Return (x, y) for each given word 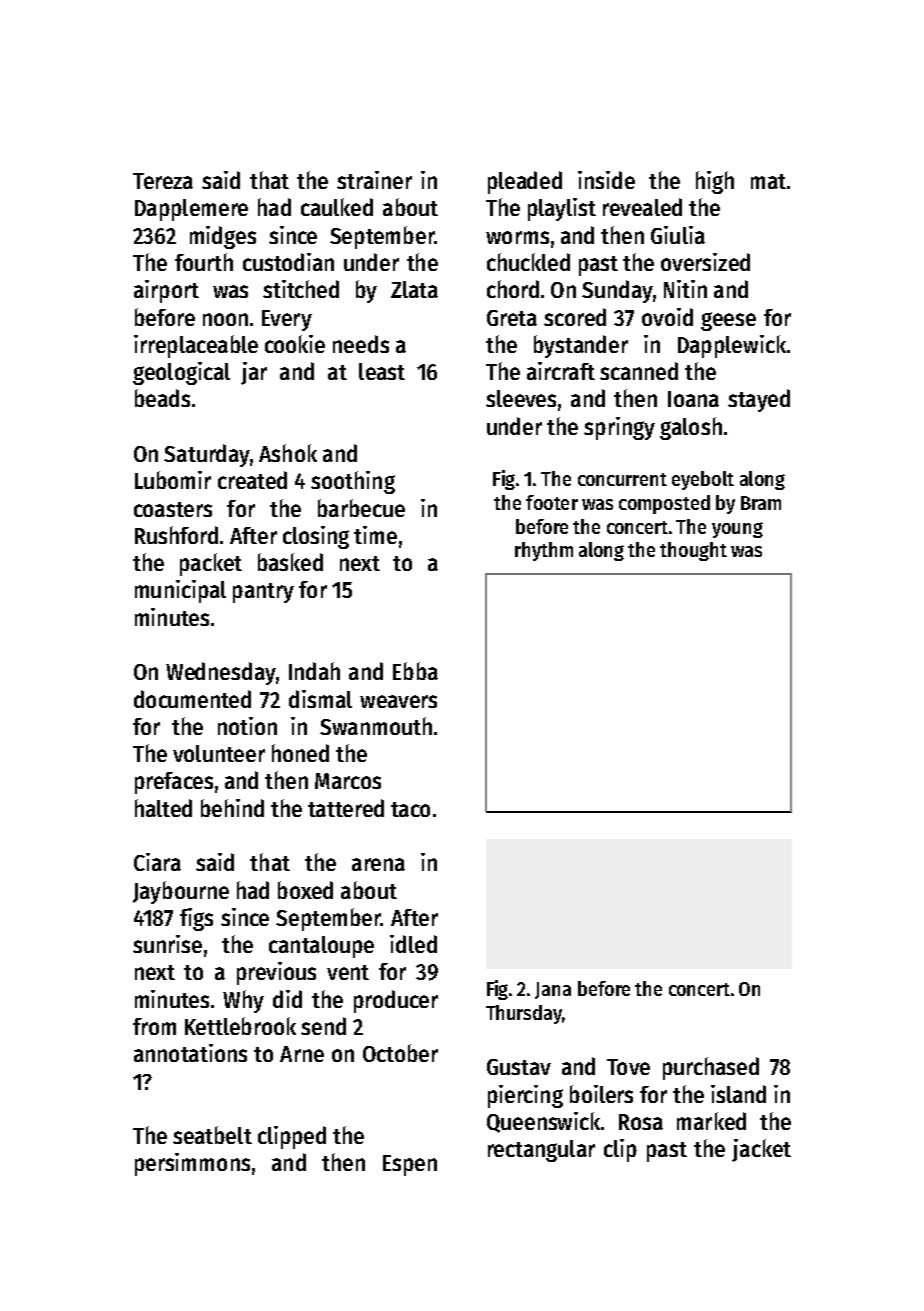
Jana (553, 990)
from (154, 1026)
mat (768, 181)
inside (606, 180)
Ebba (415, 671)
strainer (374, 180)
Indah (314, 671)
